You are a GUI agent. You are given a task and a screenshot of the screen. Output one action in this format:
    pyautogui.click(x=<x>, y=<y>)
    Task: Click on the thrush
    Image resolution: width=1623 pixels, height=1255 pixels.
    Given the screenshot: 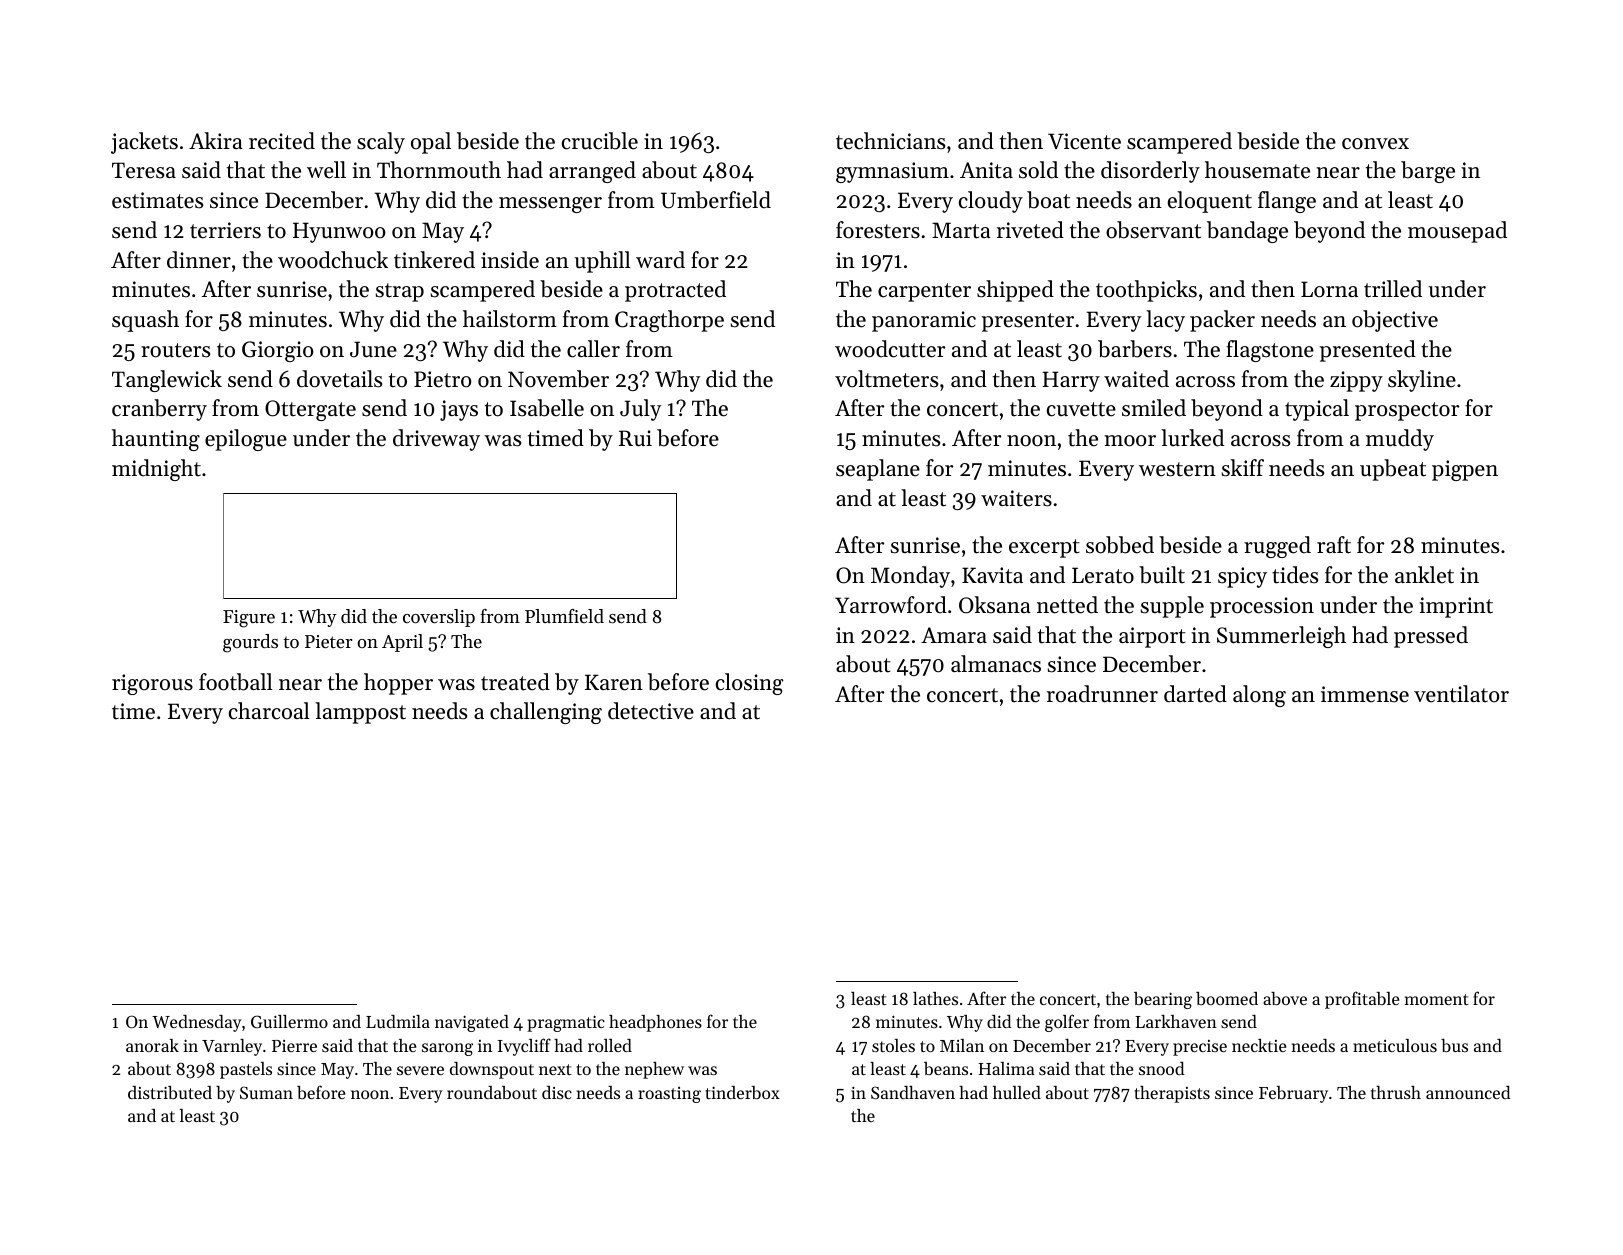 What is the action you would take?
    pyautogui.click(x=1396, y=1092)
